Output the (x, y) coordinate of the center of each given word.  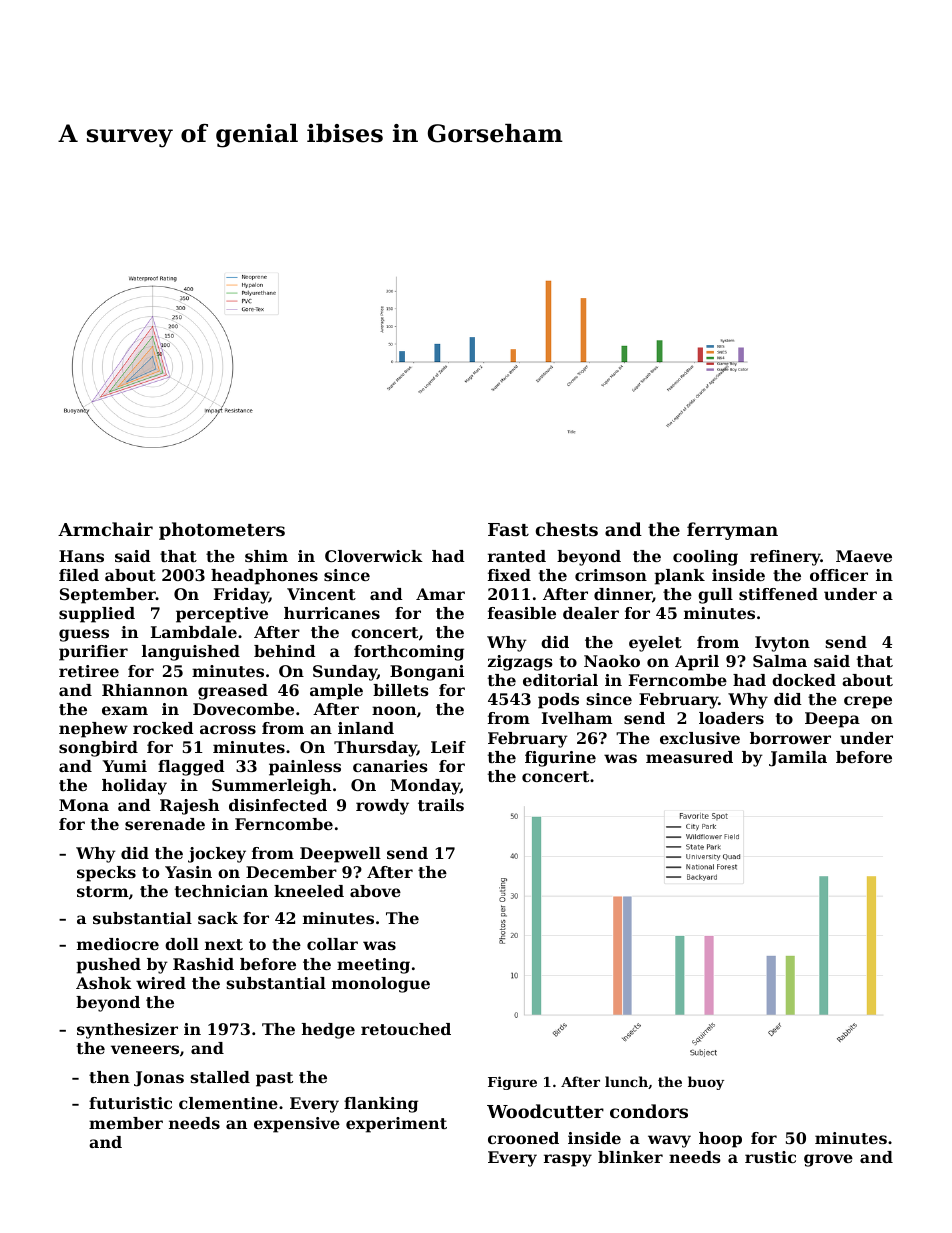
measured (689, 757)
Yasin (188, 872)
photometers (222, 531)
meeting (373, 966)
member (126, 1123)
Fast (508, 529)
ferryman (732, 531)
